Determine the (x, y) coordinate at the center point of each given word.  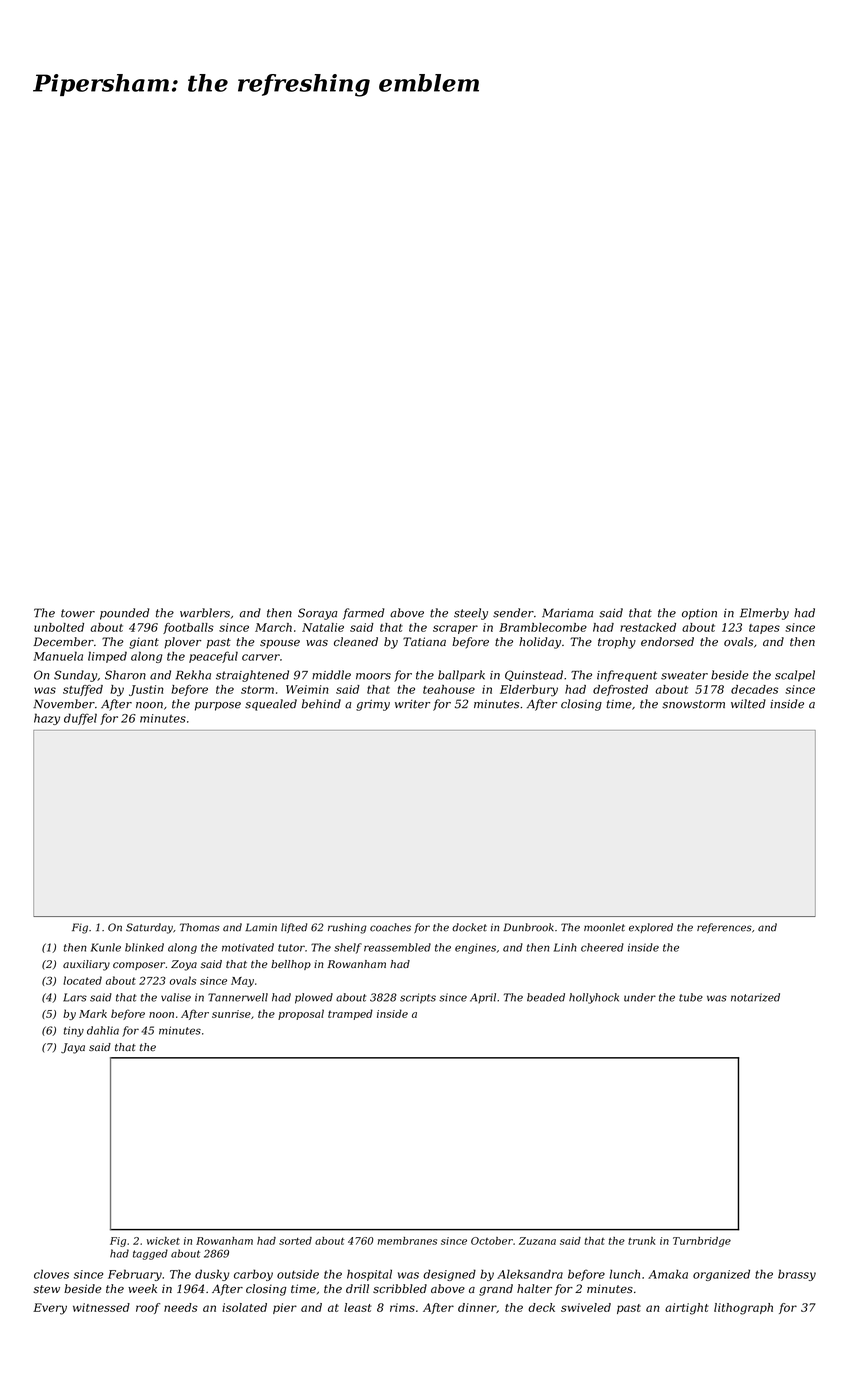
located (82, 980)
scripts (418, 998)
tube (691, 997)
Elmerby (764, 614)
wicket (163, 1241)
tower (78, 613)
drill (357, 1288)
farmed (363, 614)
